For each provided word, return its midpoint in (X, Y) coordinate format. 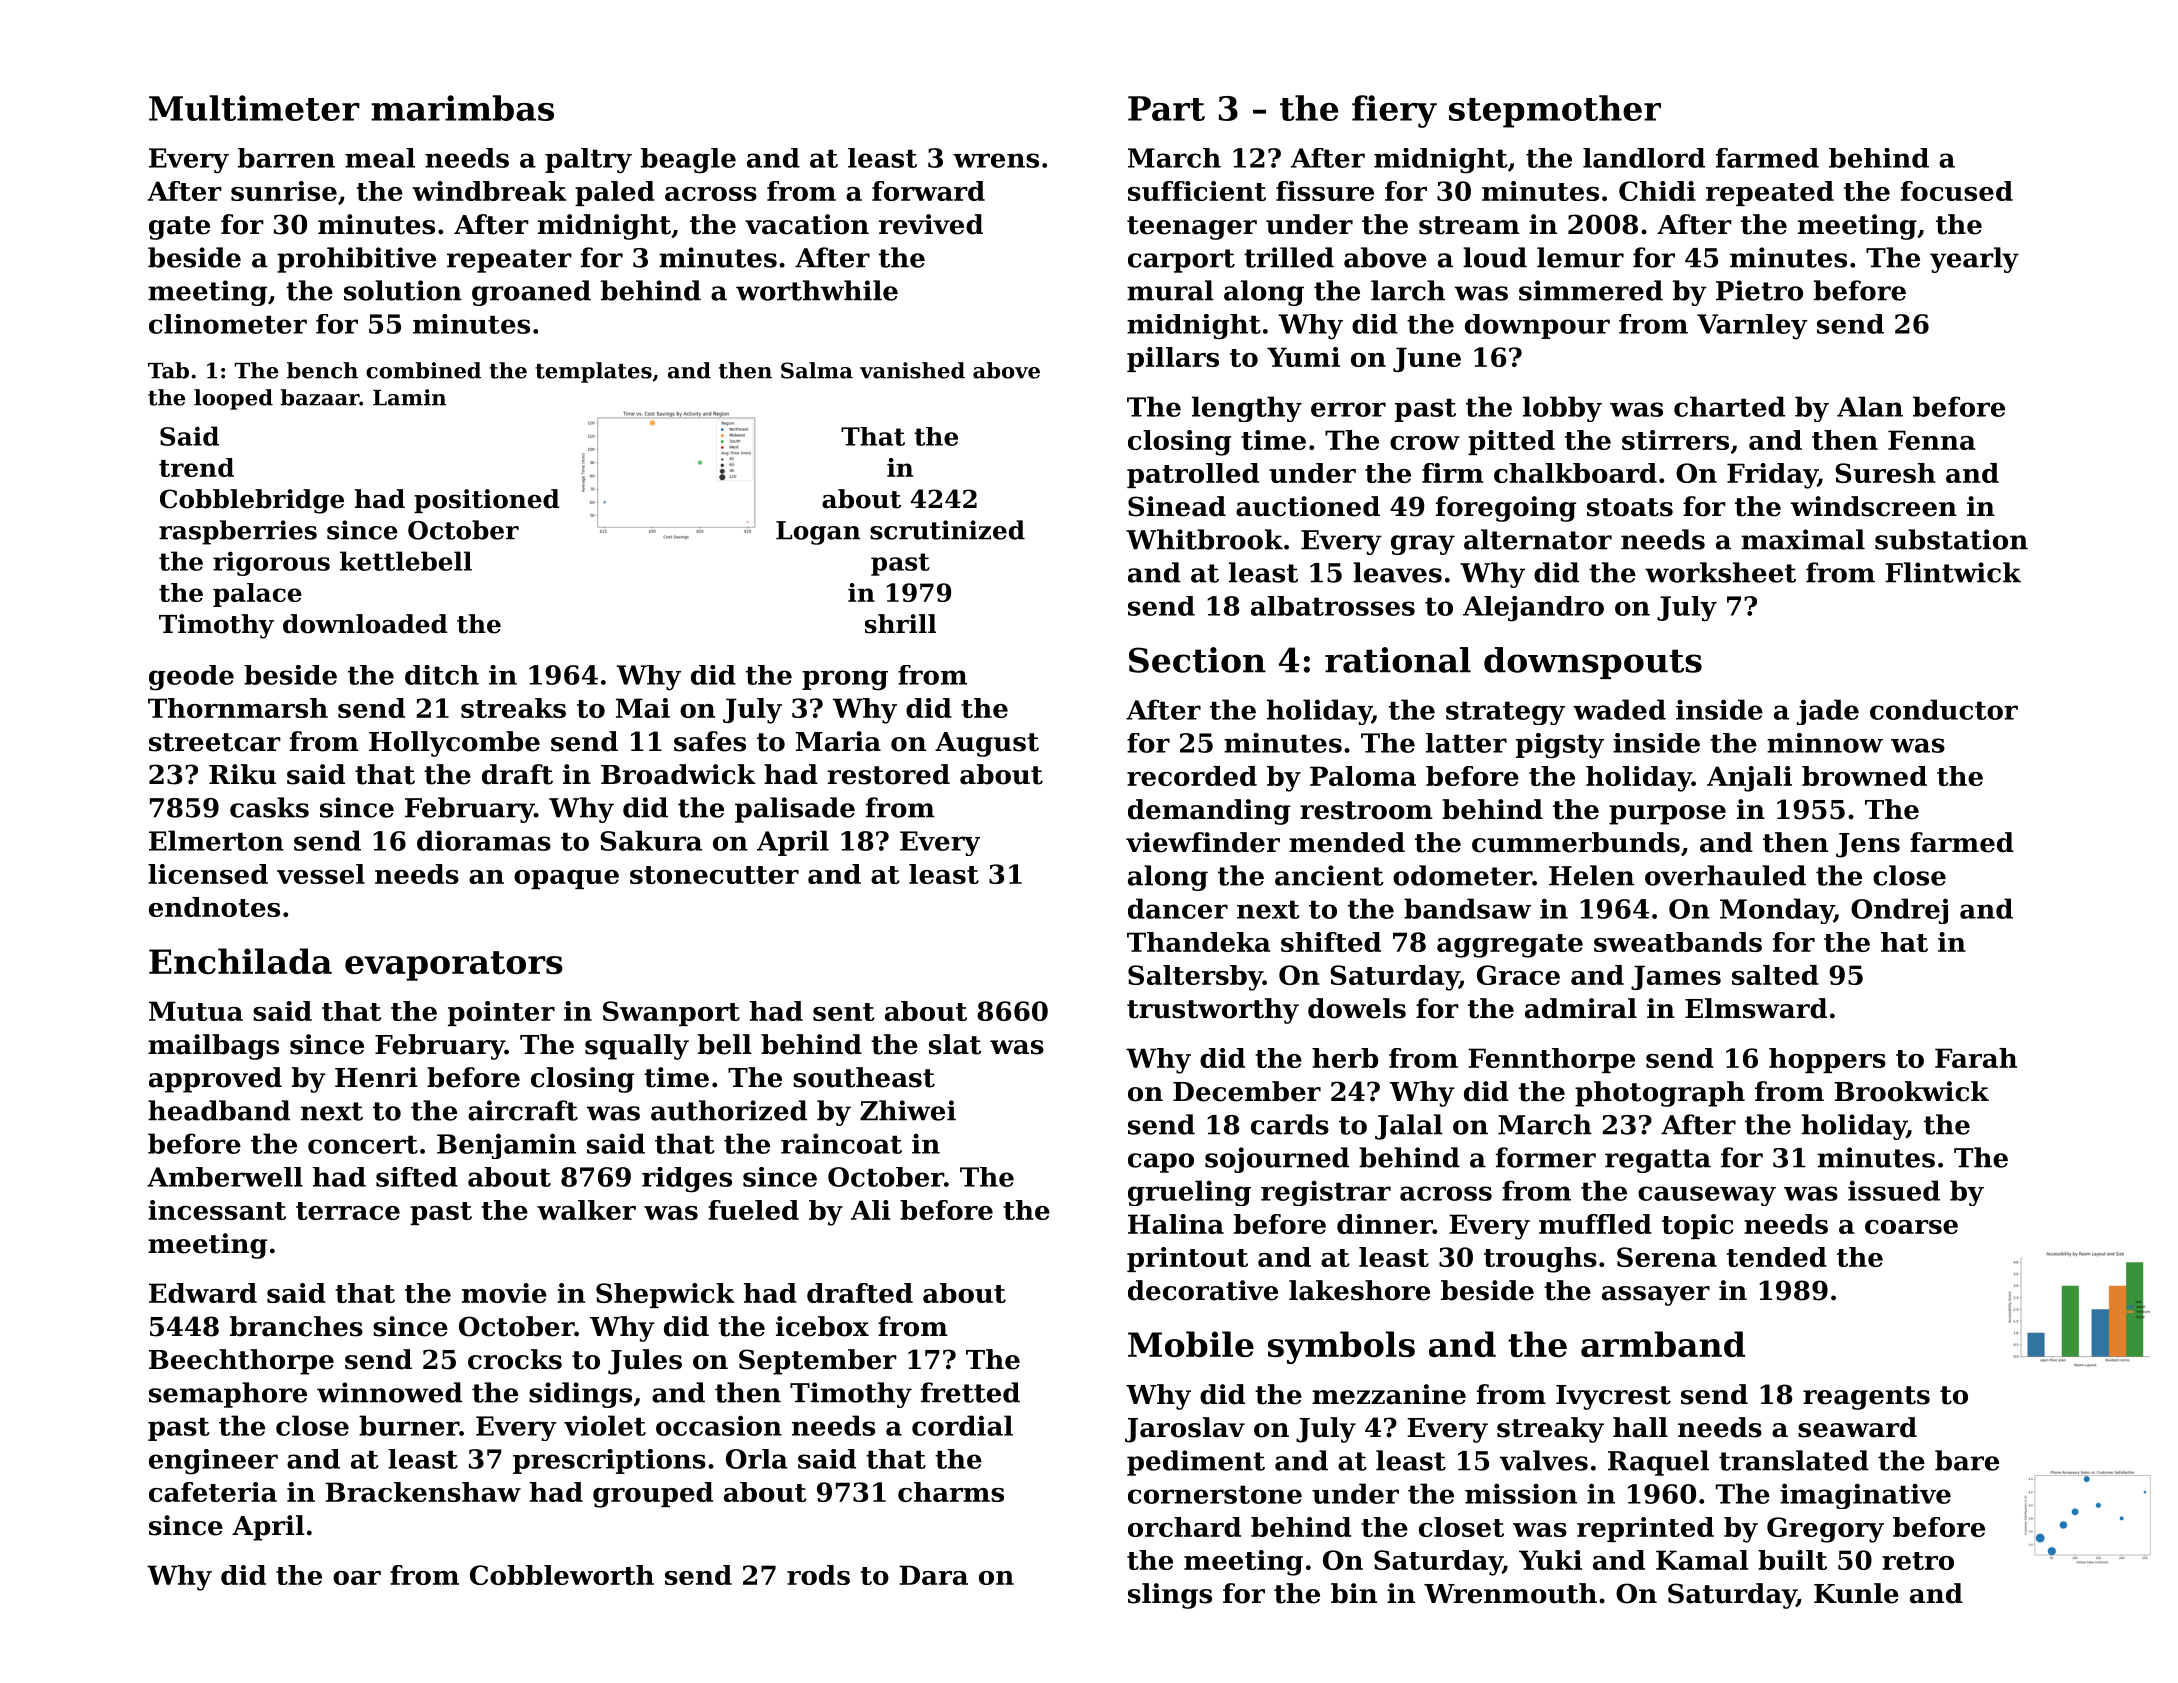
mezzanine (1389, 1394)
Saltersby (1195, 978)
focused (1957, 191)
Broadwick (678, 774)
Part (1166, 108)
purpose (1667, 815)
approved (215, 1080)
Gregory (1825, 1530)
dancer (1178, 908)
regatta (1658, 1161)
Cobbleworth (562, 1575)
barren (286, 158)
